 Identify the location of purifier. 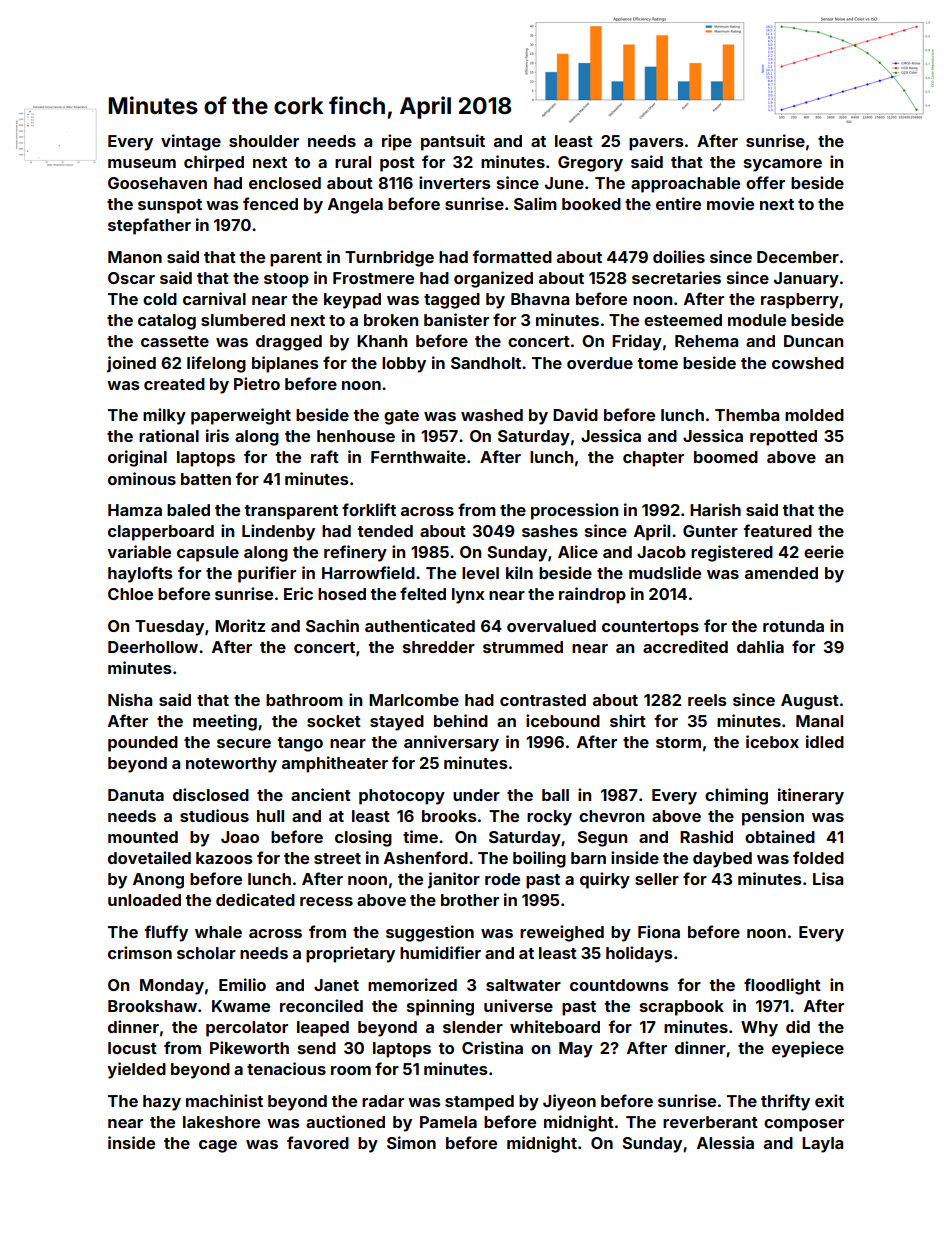
(267, 574).
